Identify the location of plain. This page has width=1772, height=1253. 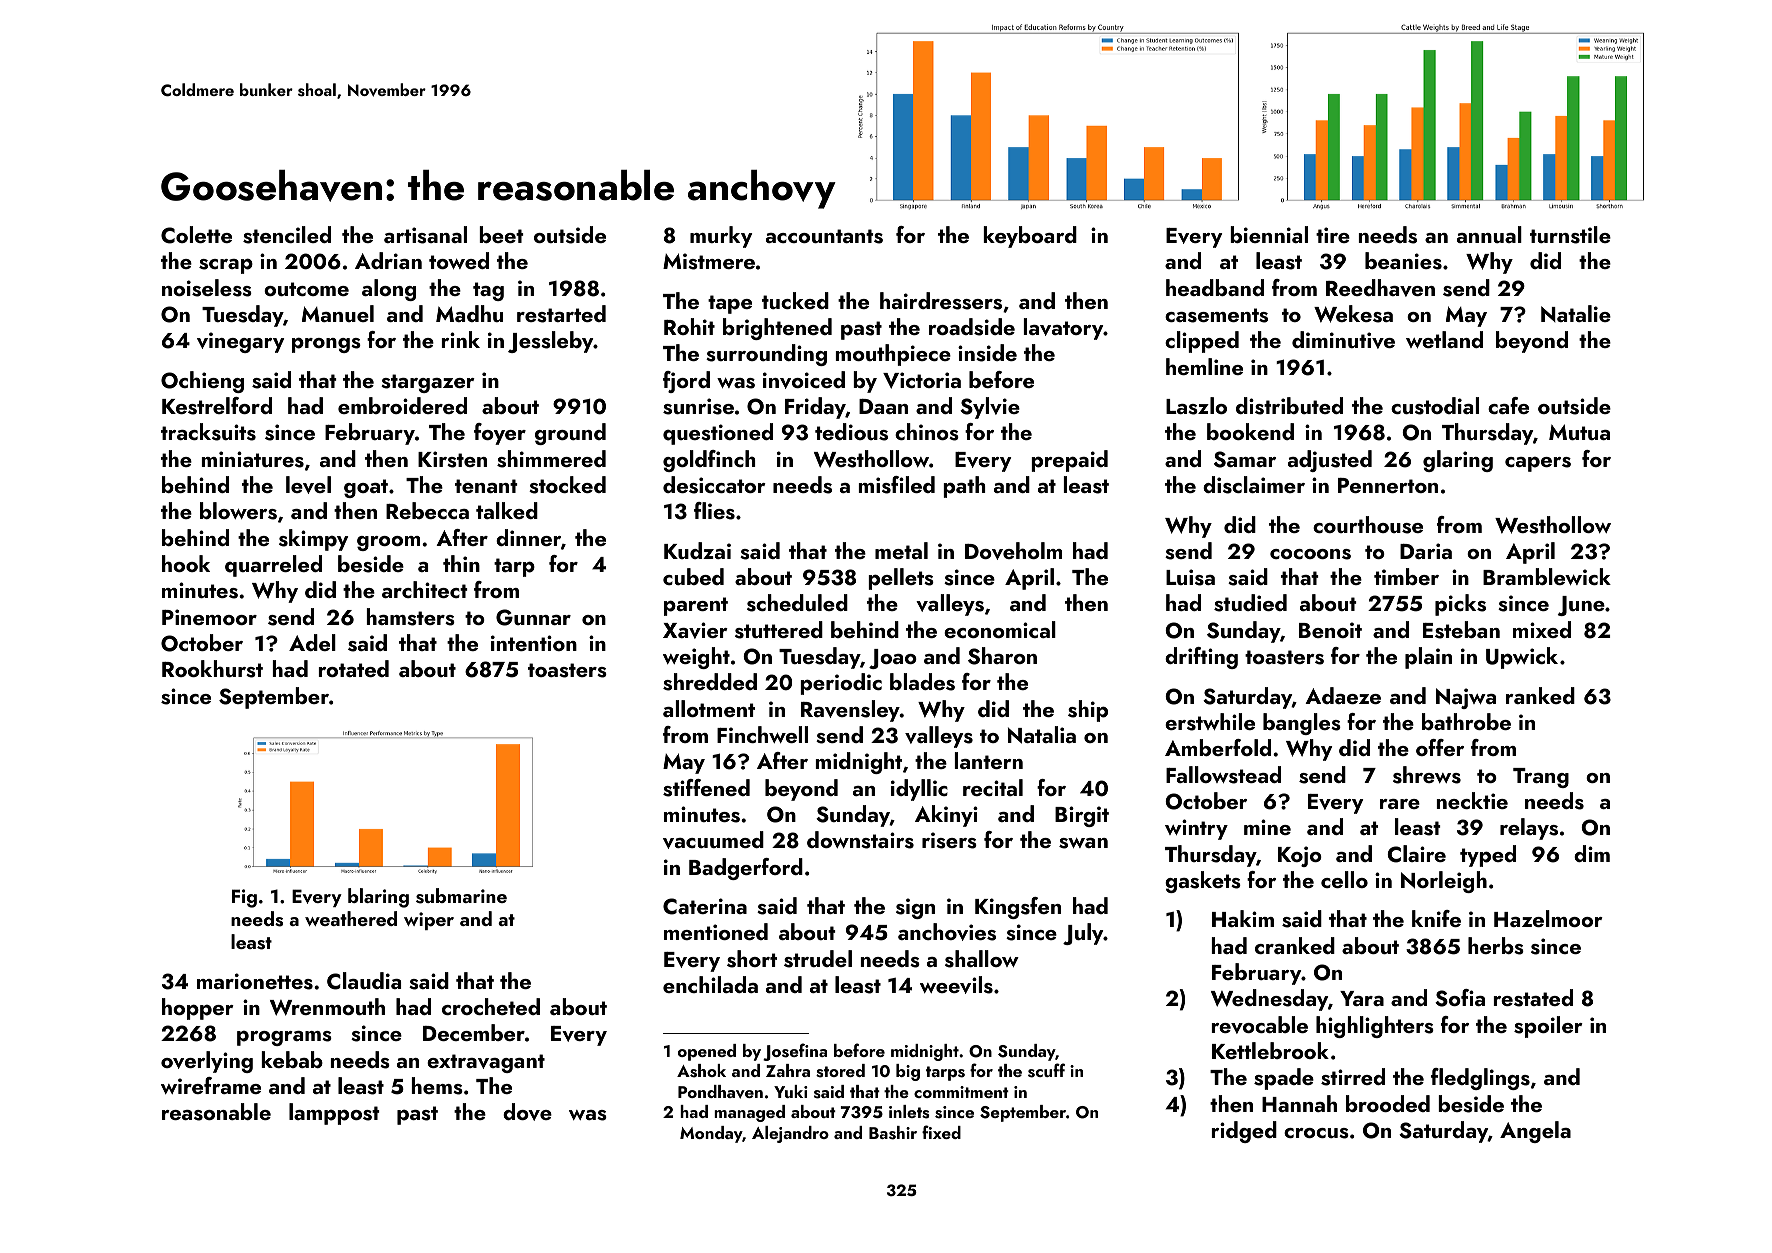
(1428, 658).
